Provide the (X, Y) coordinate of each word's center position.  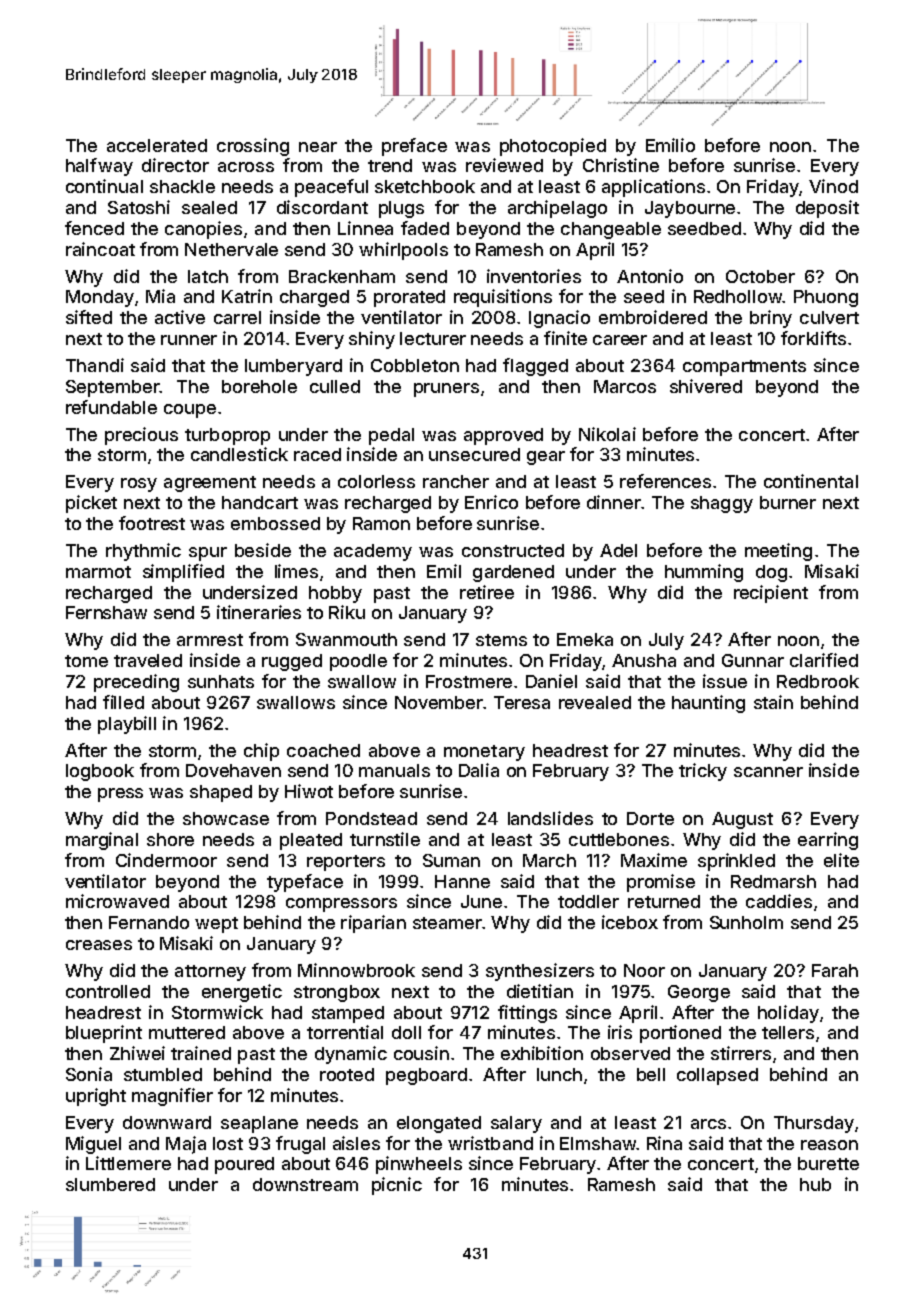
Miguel (93, 1145)
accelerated (157, 145)
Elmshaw (598, 1143)
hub (815, 1184)
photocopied (553, 147)
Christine (621, 165)
